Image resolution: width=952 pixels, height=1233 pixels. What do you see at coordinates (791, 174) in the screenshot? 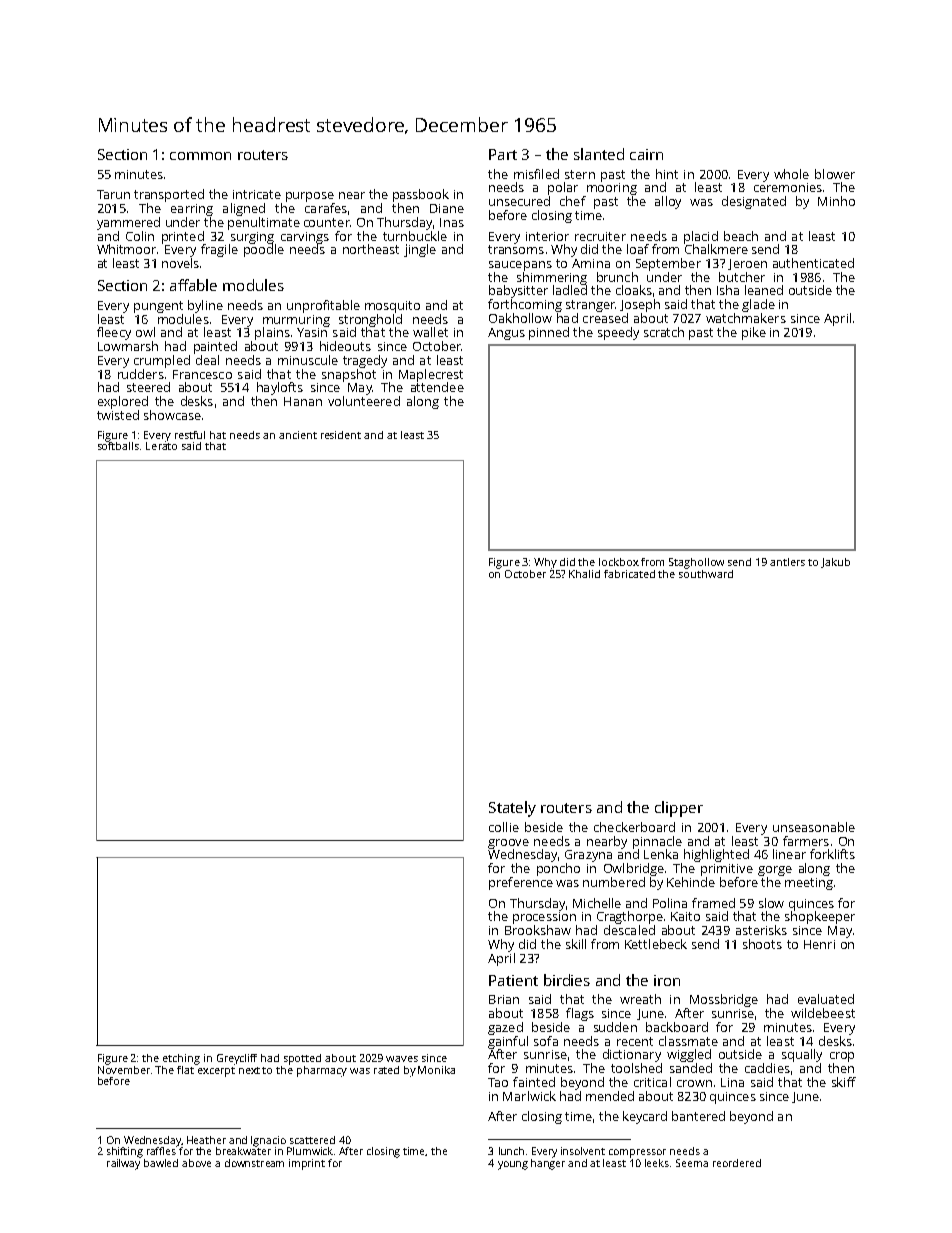
I see `whole` at bounding box center [791, 174].
